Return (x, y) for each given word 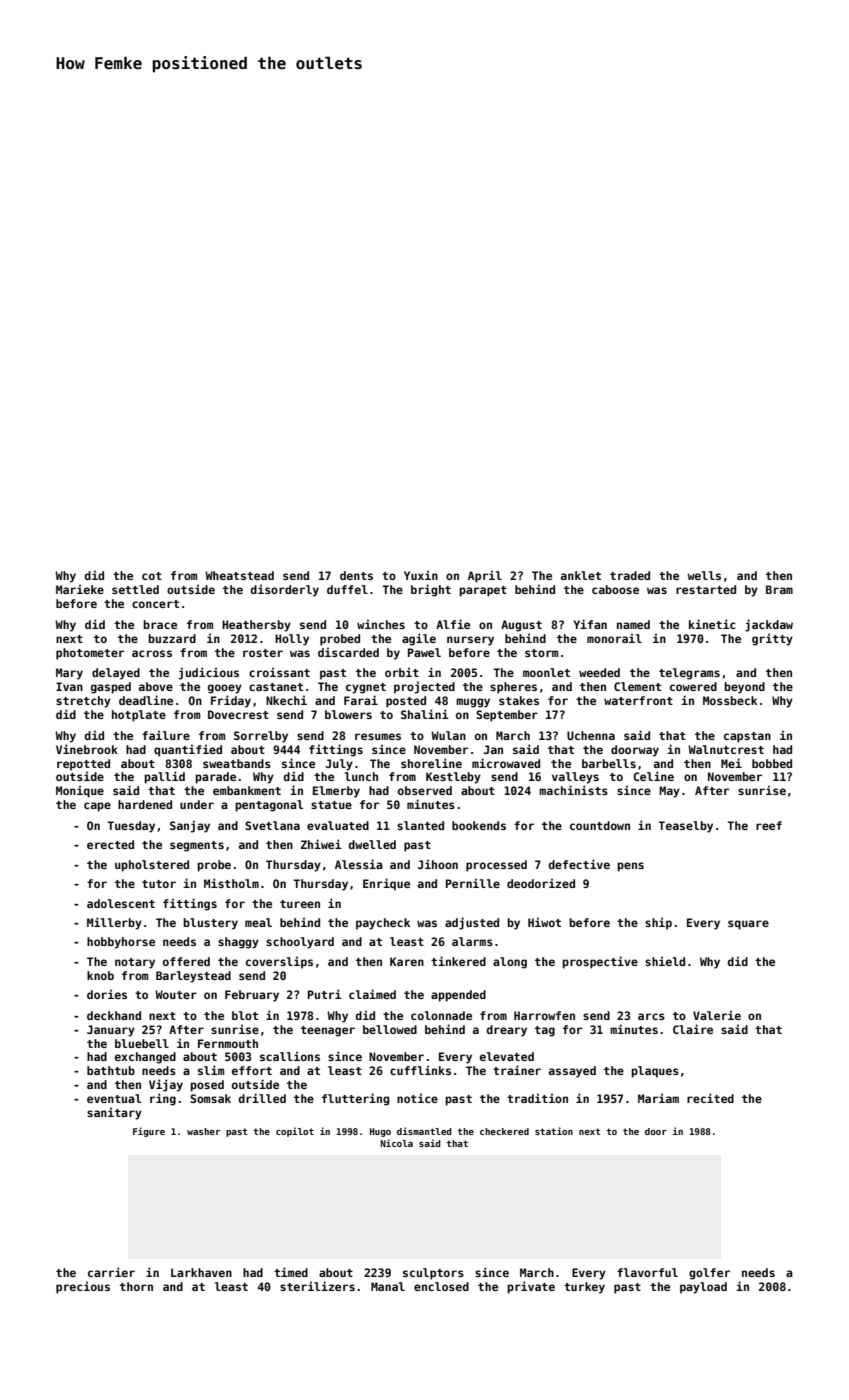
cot (152, 576)
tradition (537, 1098)
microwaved (506, 763)
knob (100, 975)
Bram (779, 589)
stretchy (83, 702)
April (485, 576)
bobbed (772, 763)
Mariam (658, 1098)
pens (630, 867)
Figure (149, 1132)
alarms (472, 941)
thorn (136, 1286)
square (748, 925)
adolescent (121, 903)
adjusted (472, 923)
